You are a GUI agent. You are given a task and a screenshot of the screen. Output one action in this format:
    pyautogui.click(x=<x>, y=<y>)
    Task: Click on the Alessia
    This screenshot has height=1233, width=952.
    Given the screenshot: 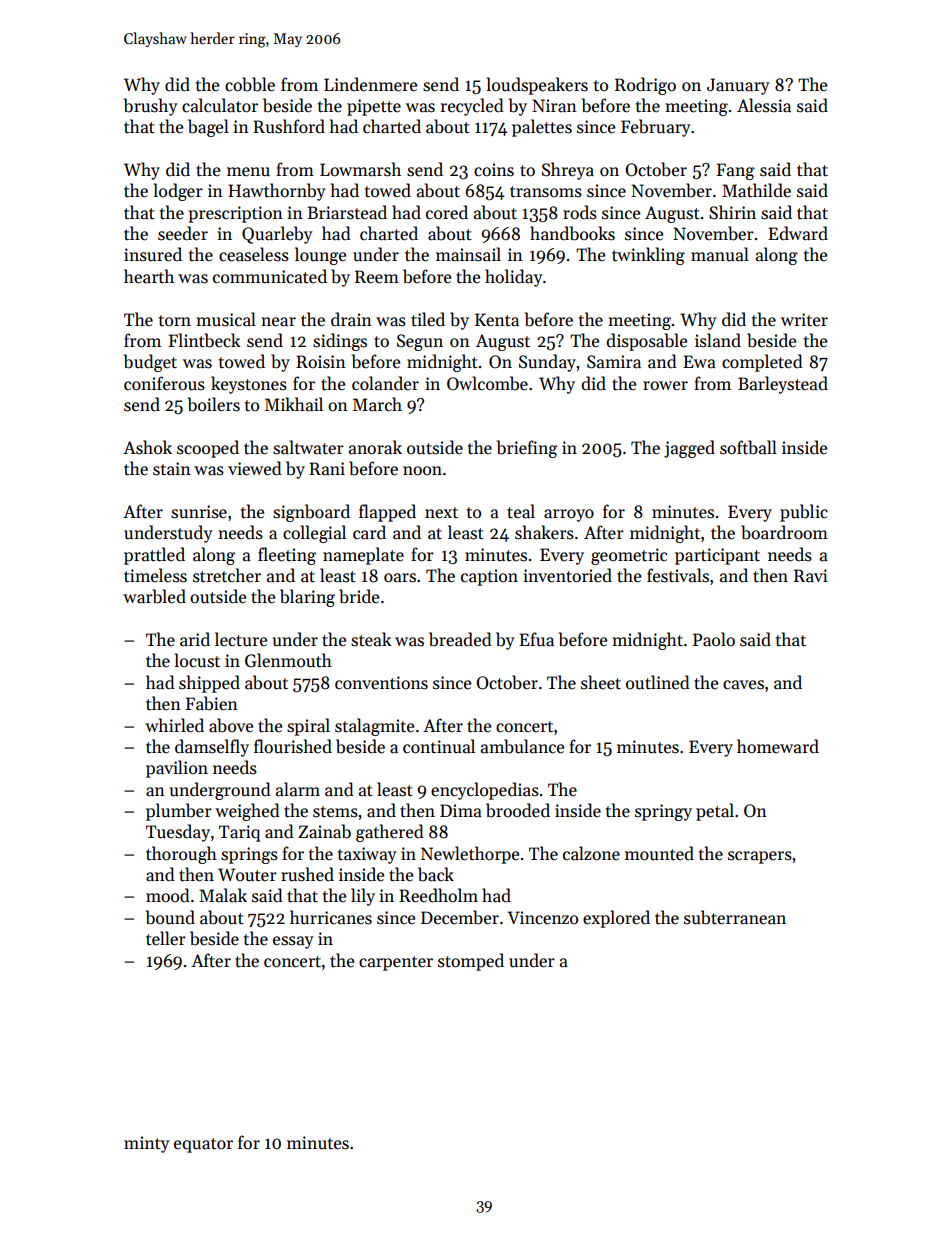 What is the action you would take?
    pyautogui.click(x=764, y=105)
